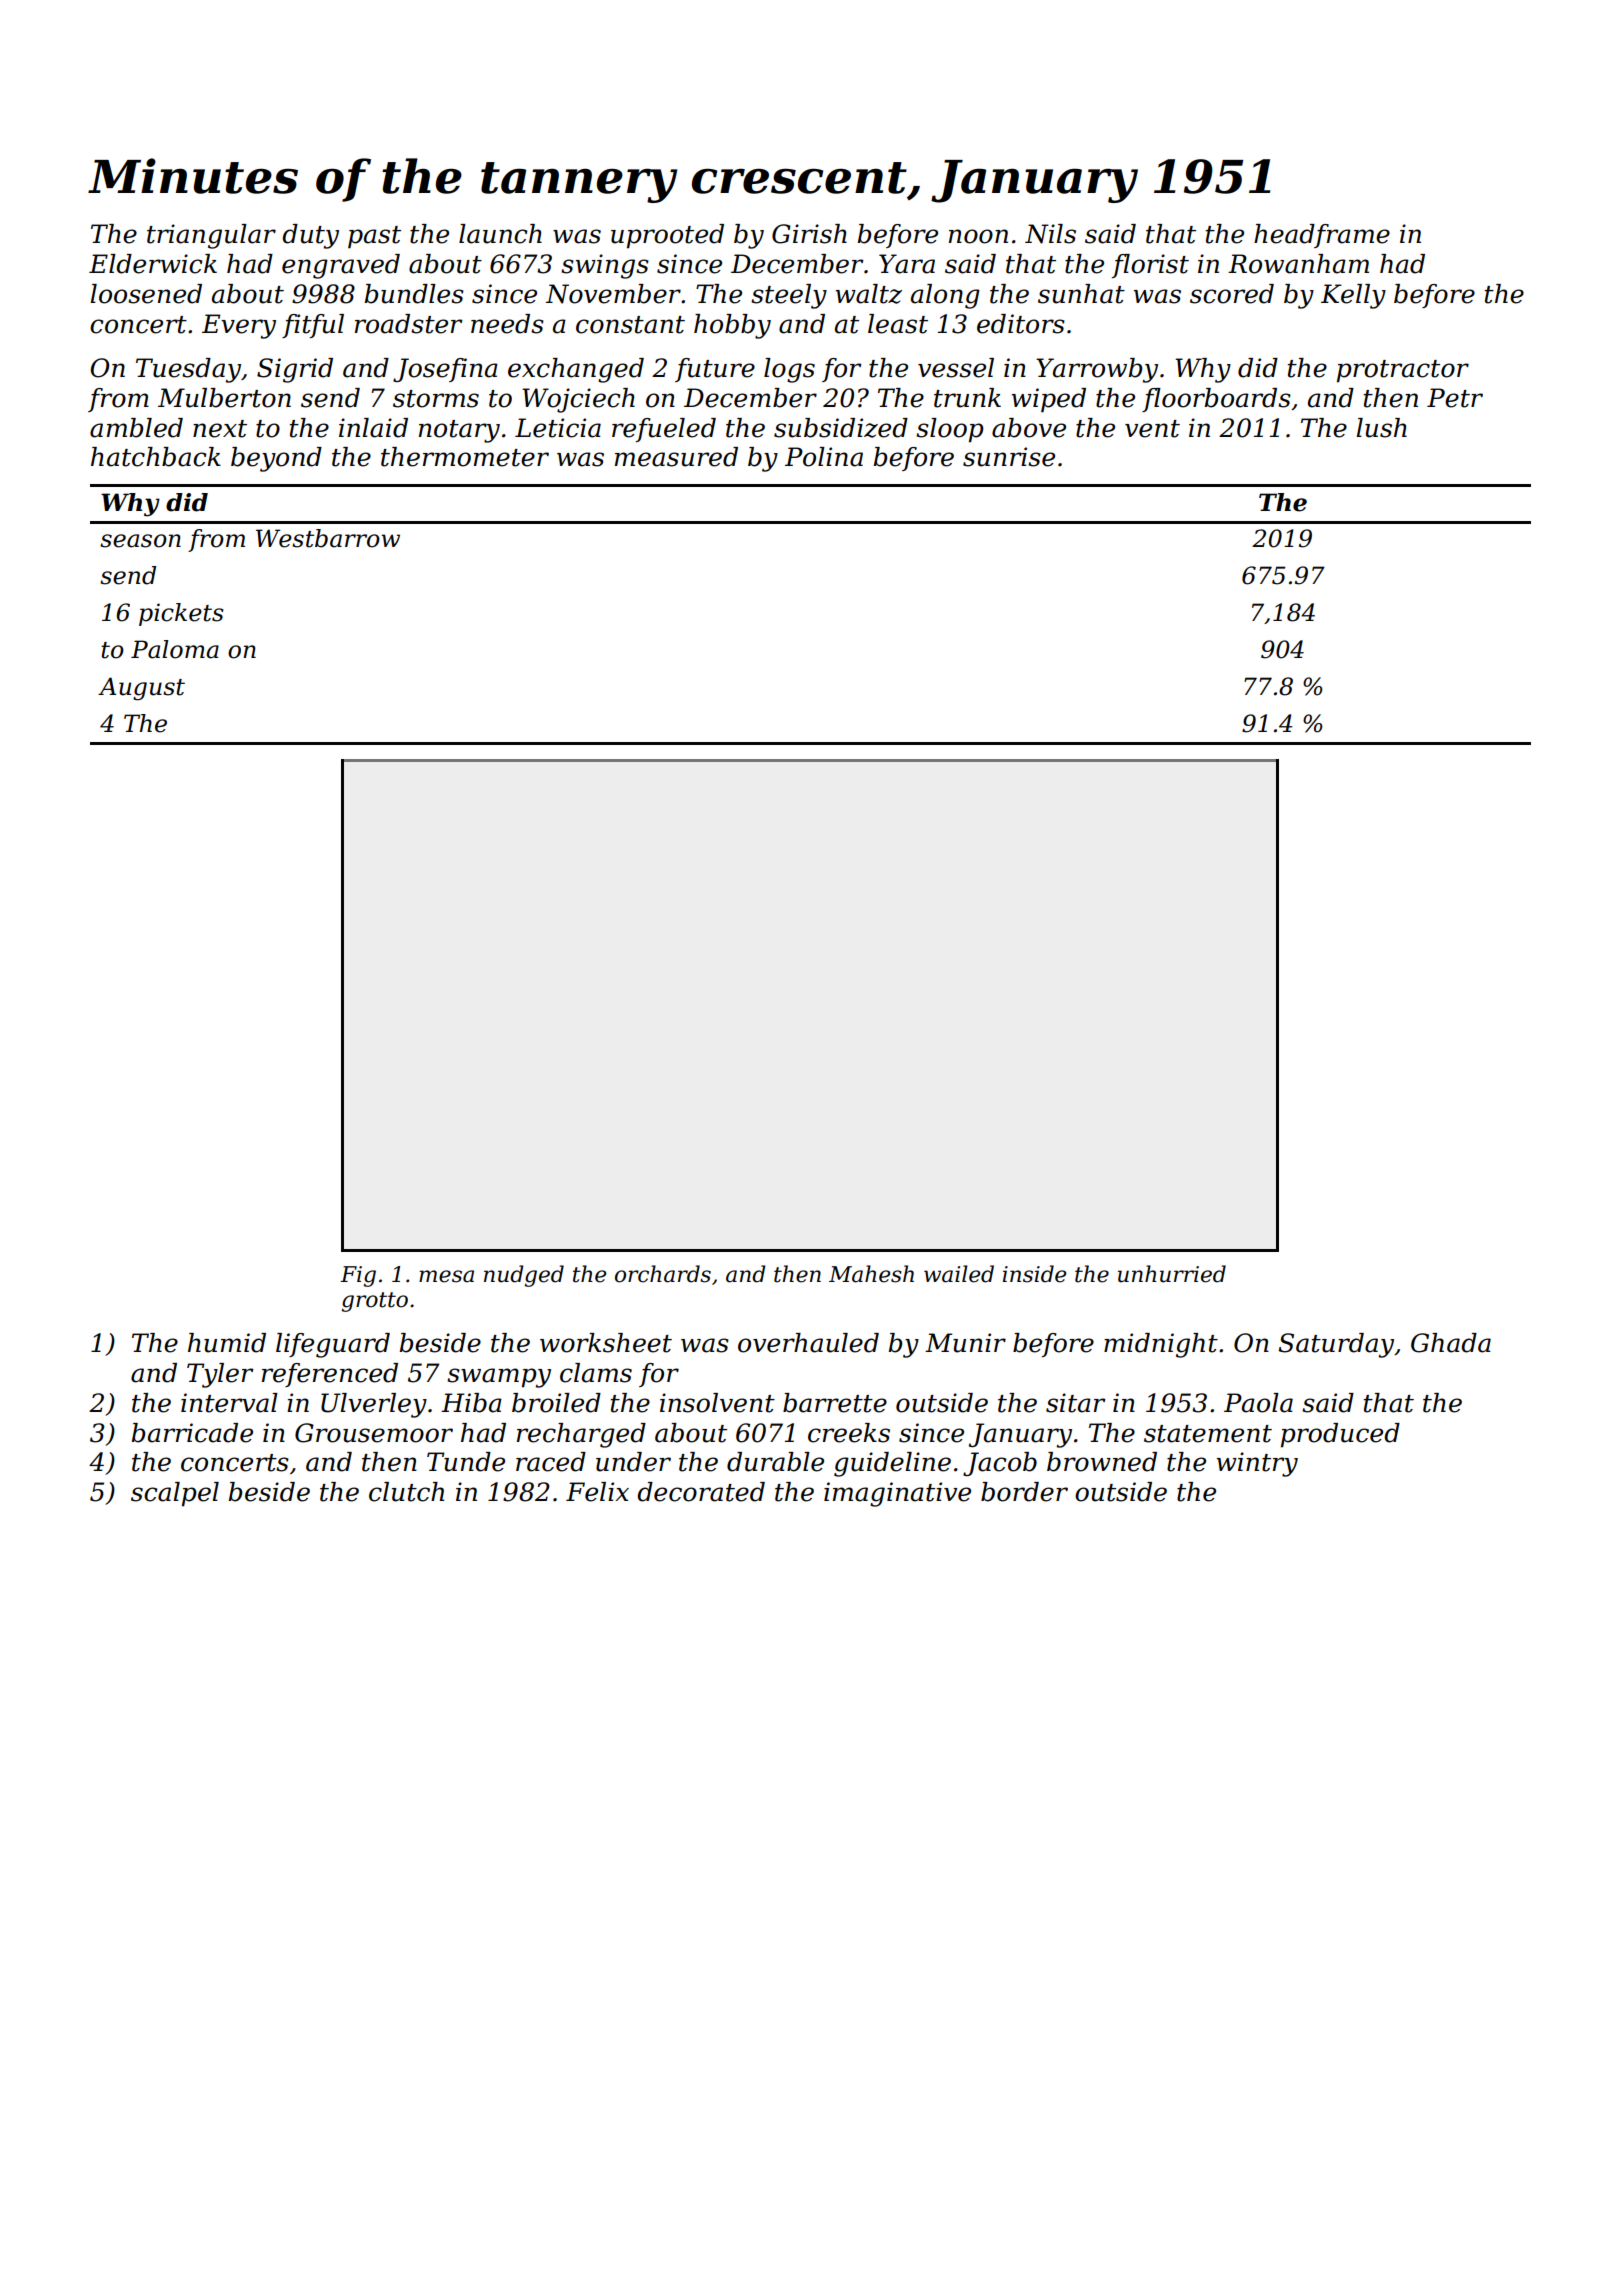  Describe the element at coordinates (676, 457) in the screenshot. I see `measured` at that location.
